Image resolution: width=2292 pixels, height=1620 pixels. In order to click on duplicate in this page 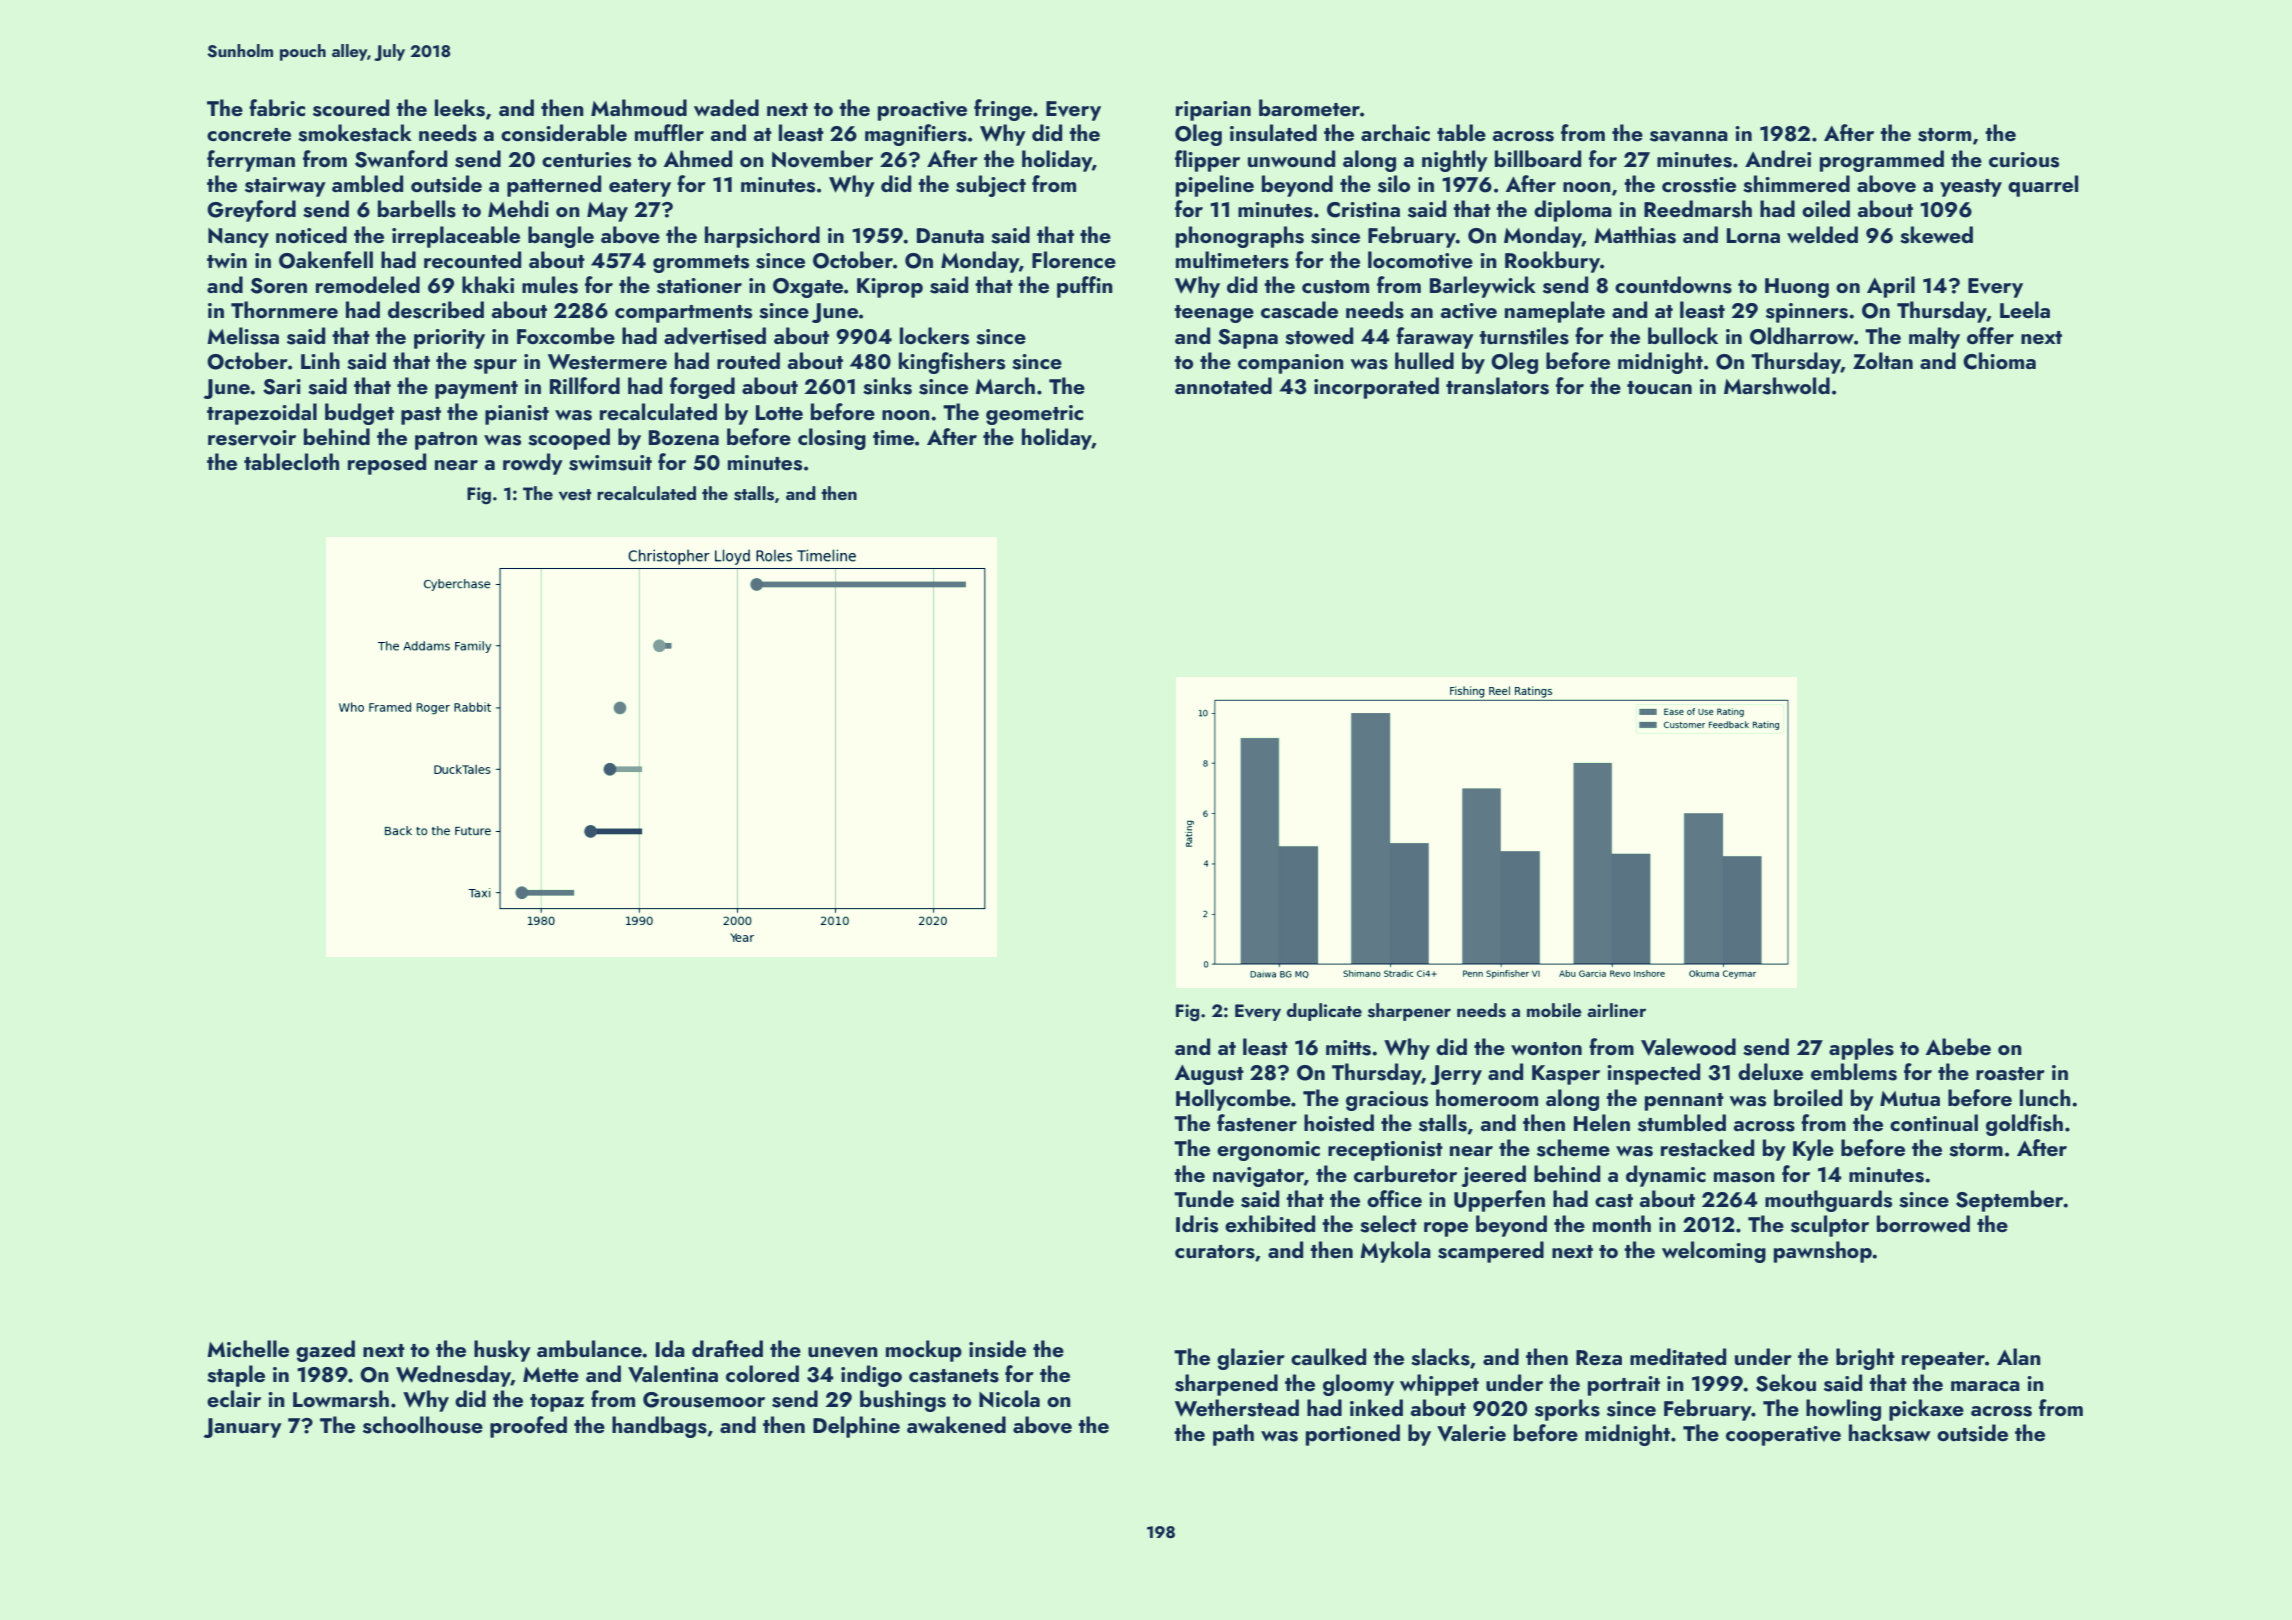, I will do `click(1324, 1012)`.
